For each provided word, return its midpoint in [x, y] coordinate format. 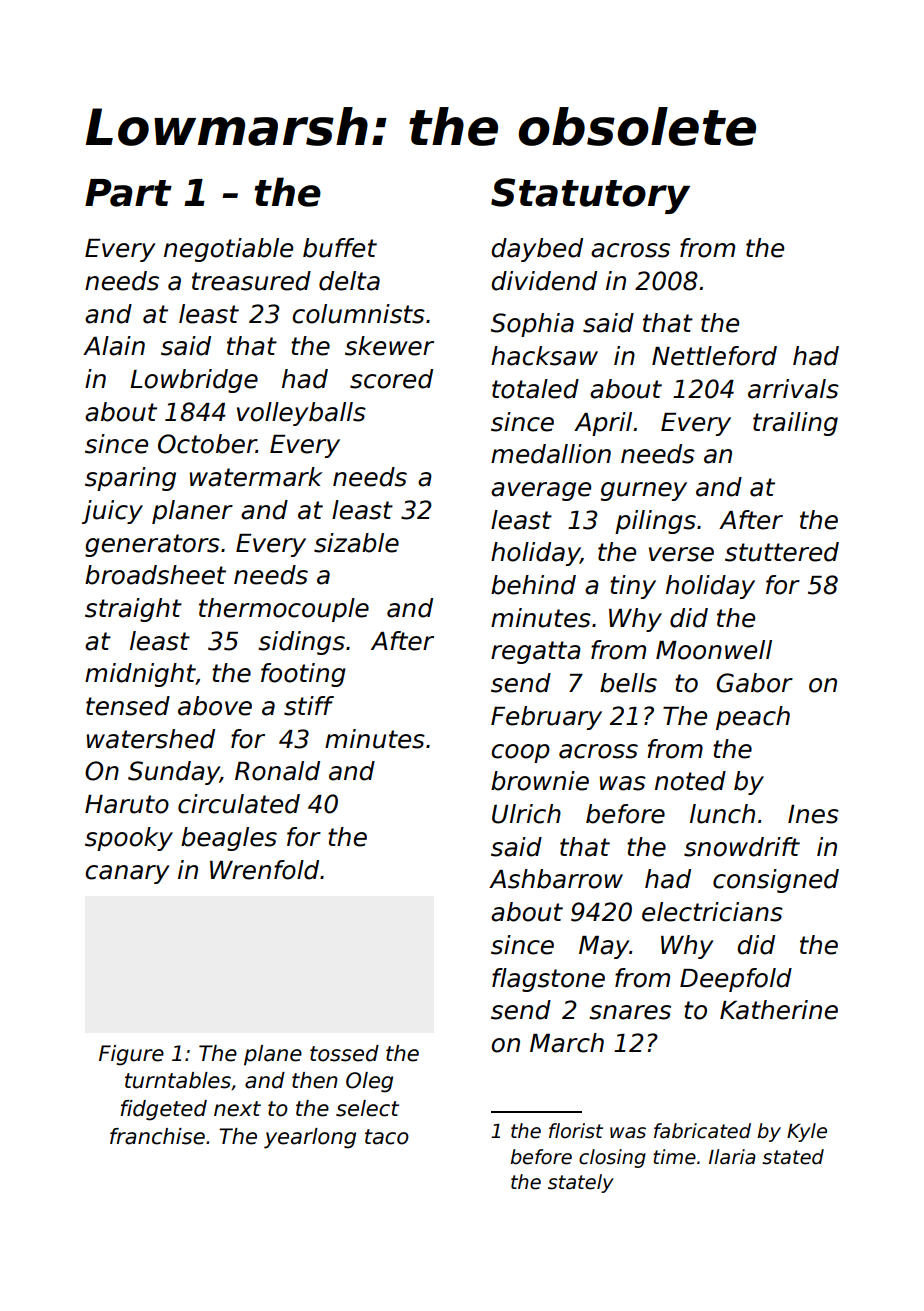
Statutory [590, 196]
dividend [544, 281]
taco [387, 1137]
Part [128, 193]
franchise [157, 1136]
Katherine [779, 1010]
